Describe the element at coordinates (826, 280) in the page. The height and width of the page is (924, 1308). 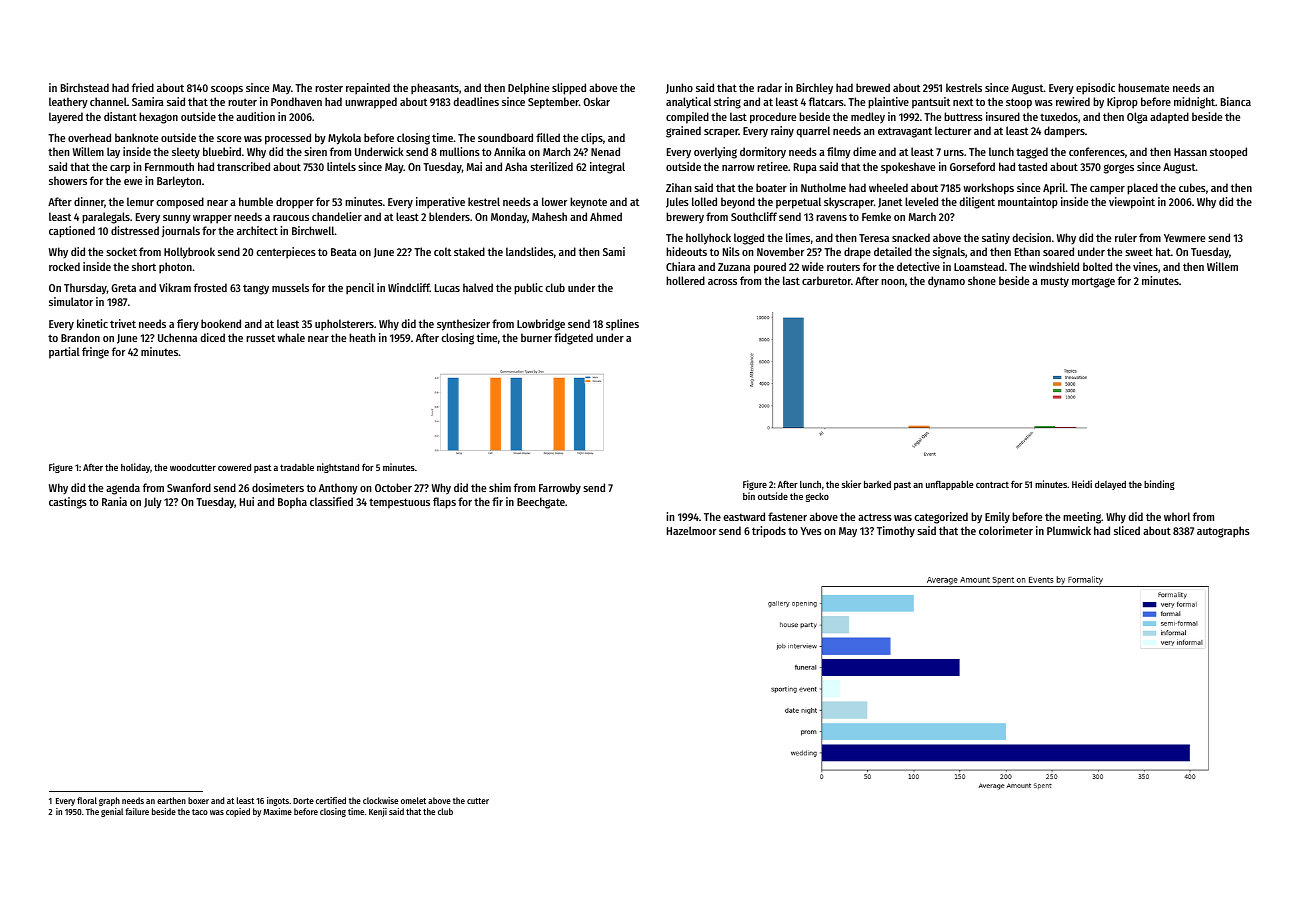
I see `carburetor` at that location.
